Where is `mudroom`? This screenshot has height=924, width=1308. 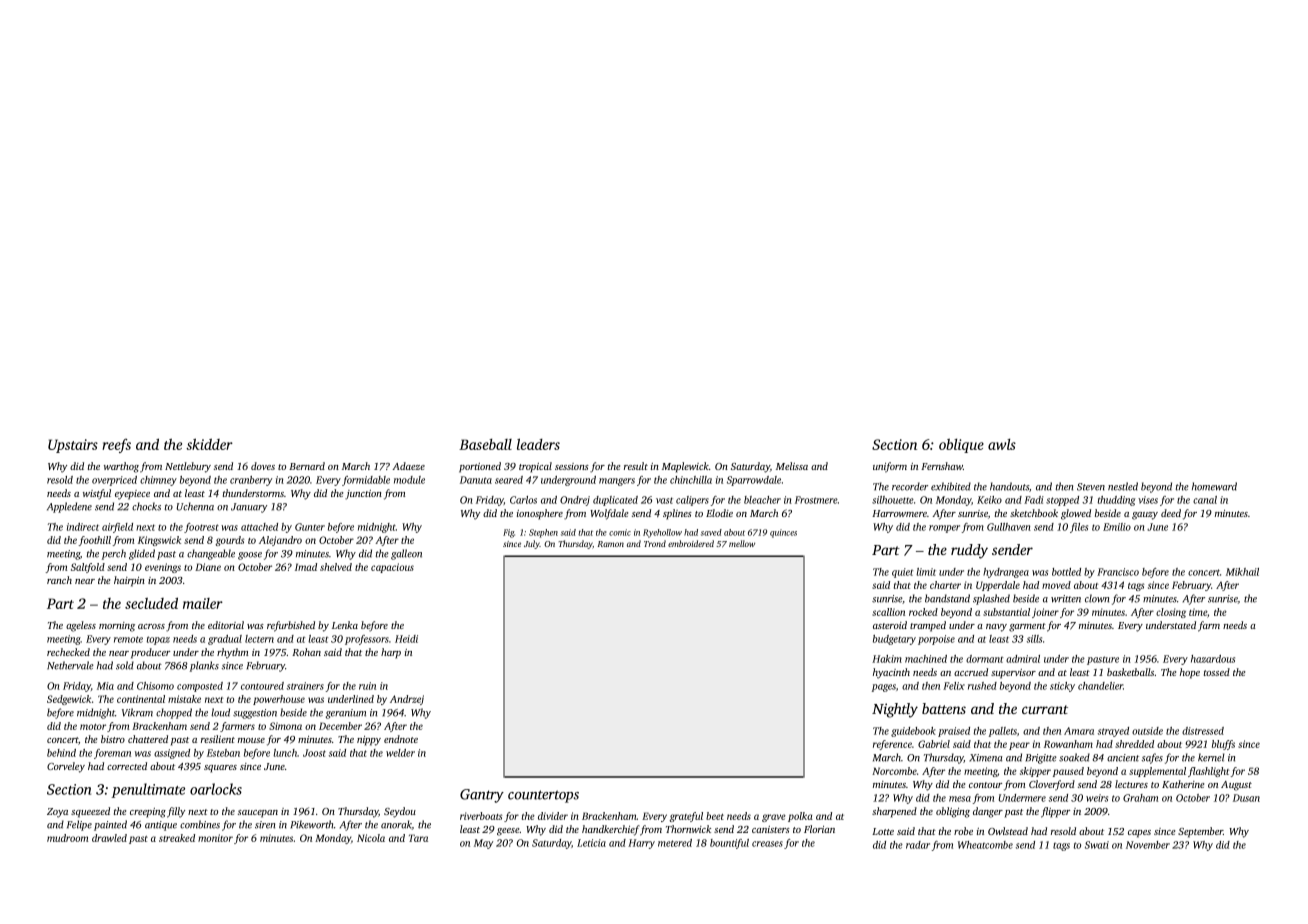
mudroom is located at coordinates (67, 838).
